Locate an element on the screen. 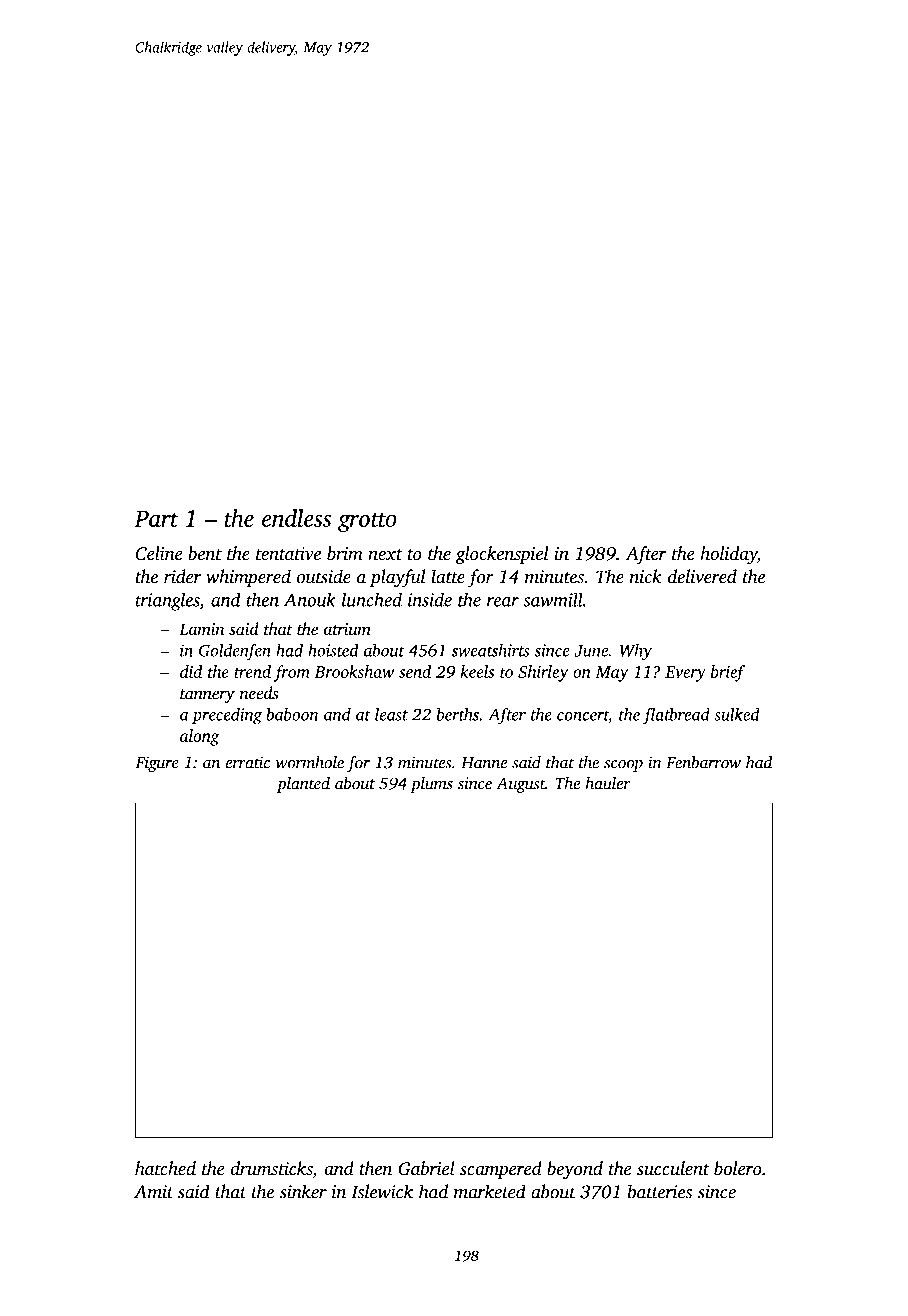 The width and height of the screenshot is (908, 1316). planted is located at coordinates (303, 785).
